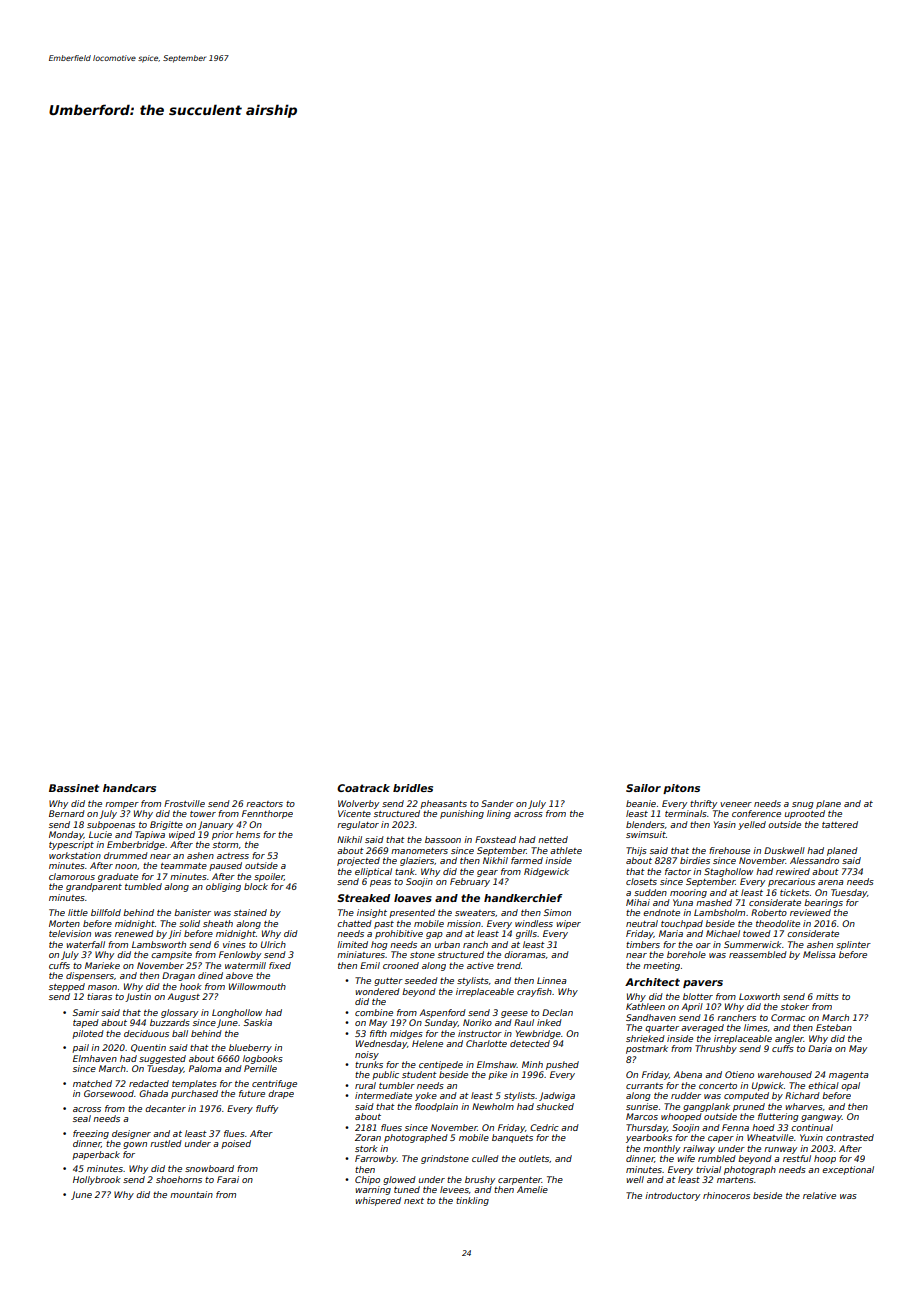 Image resolution: width=924 pixels, height=1308 pixels. I want to click on Summerwick, so click(753, 944).
